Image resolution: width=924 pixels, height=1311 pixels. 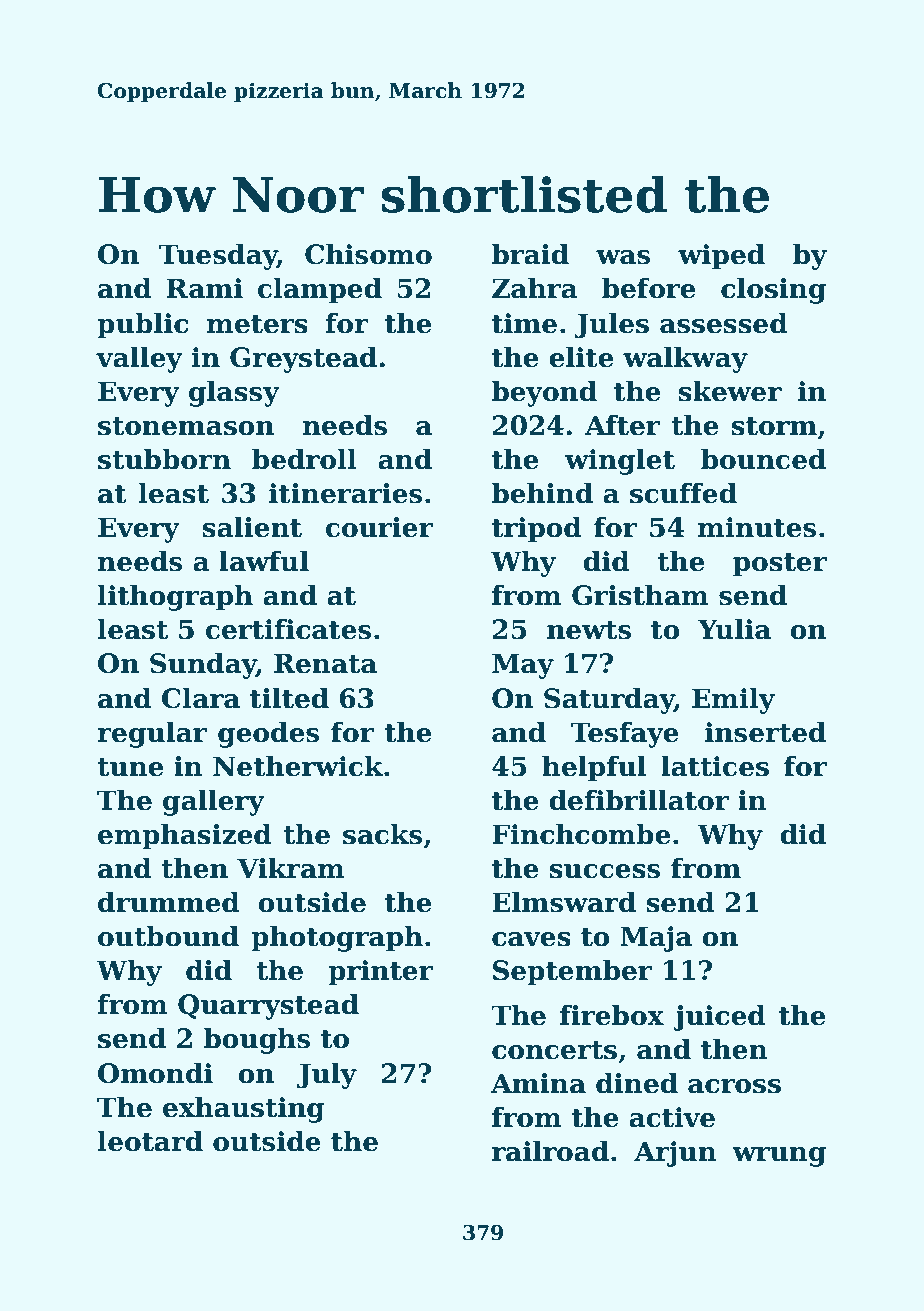 I want to click on tripod, so click(x=537, y=529).
